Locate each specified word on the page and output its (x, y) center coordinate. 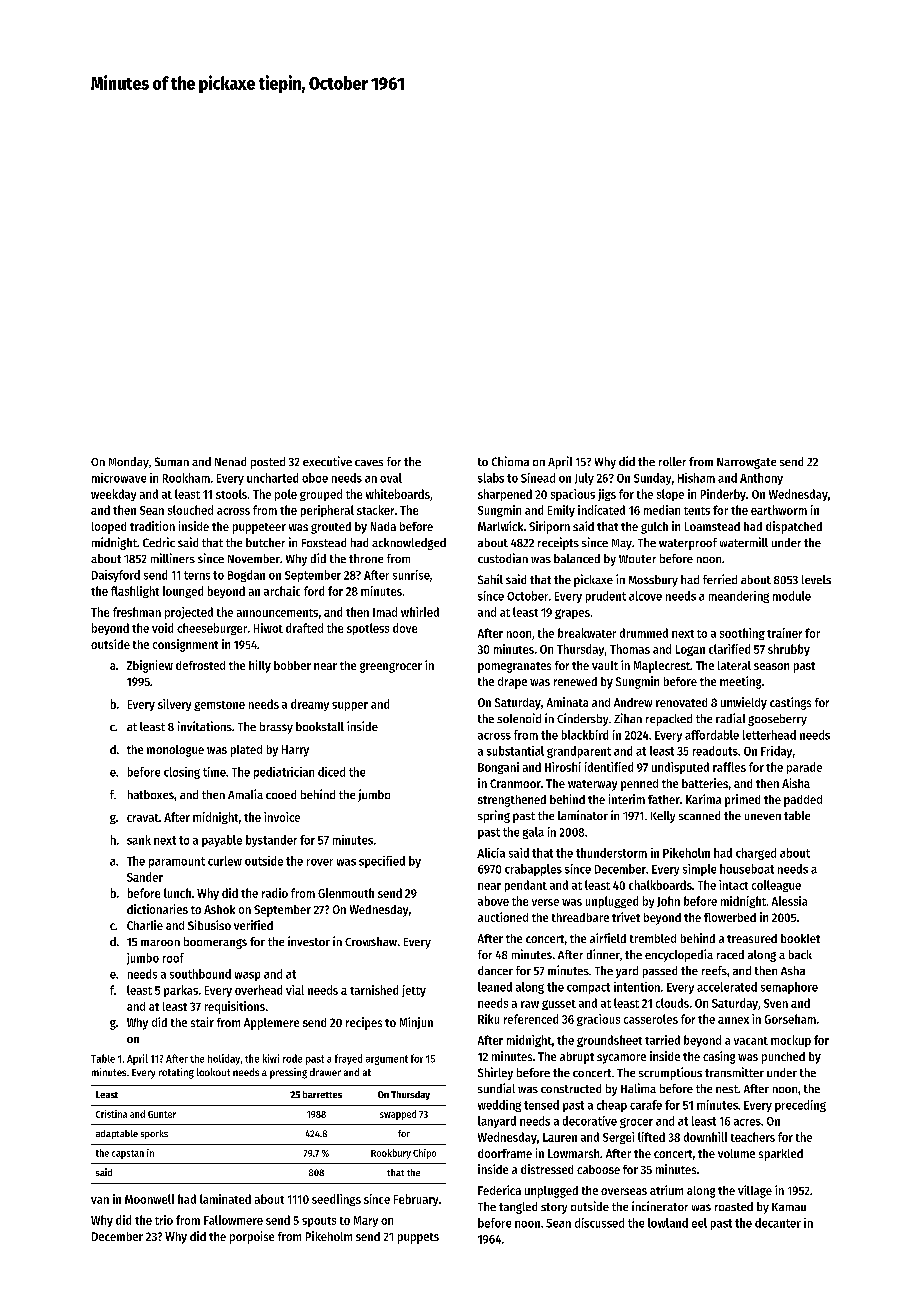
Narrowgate (746, 463)
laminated (225, 1199)
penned (639, 785)
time (214, 772)
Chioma (510, 461)
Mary (366, 1221)
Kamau (789, 1207)
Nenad (230, 461)
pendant (526, 886)
